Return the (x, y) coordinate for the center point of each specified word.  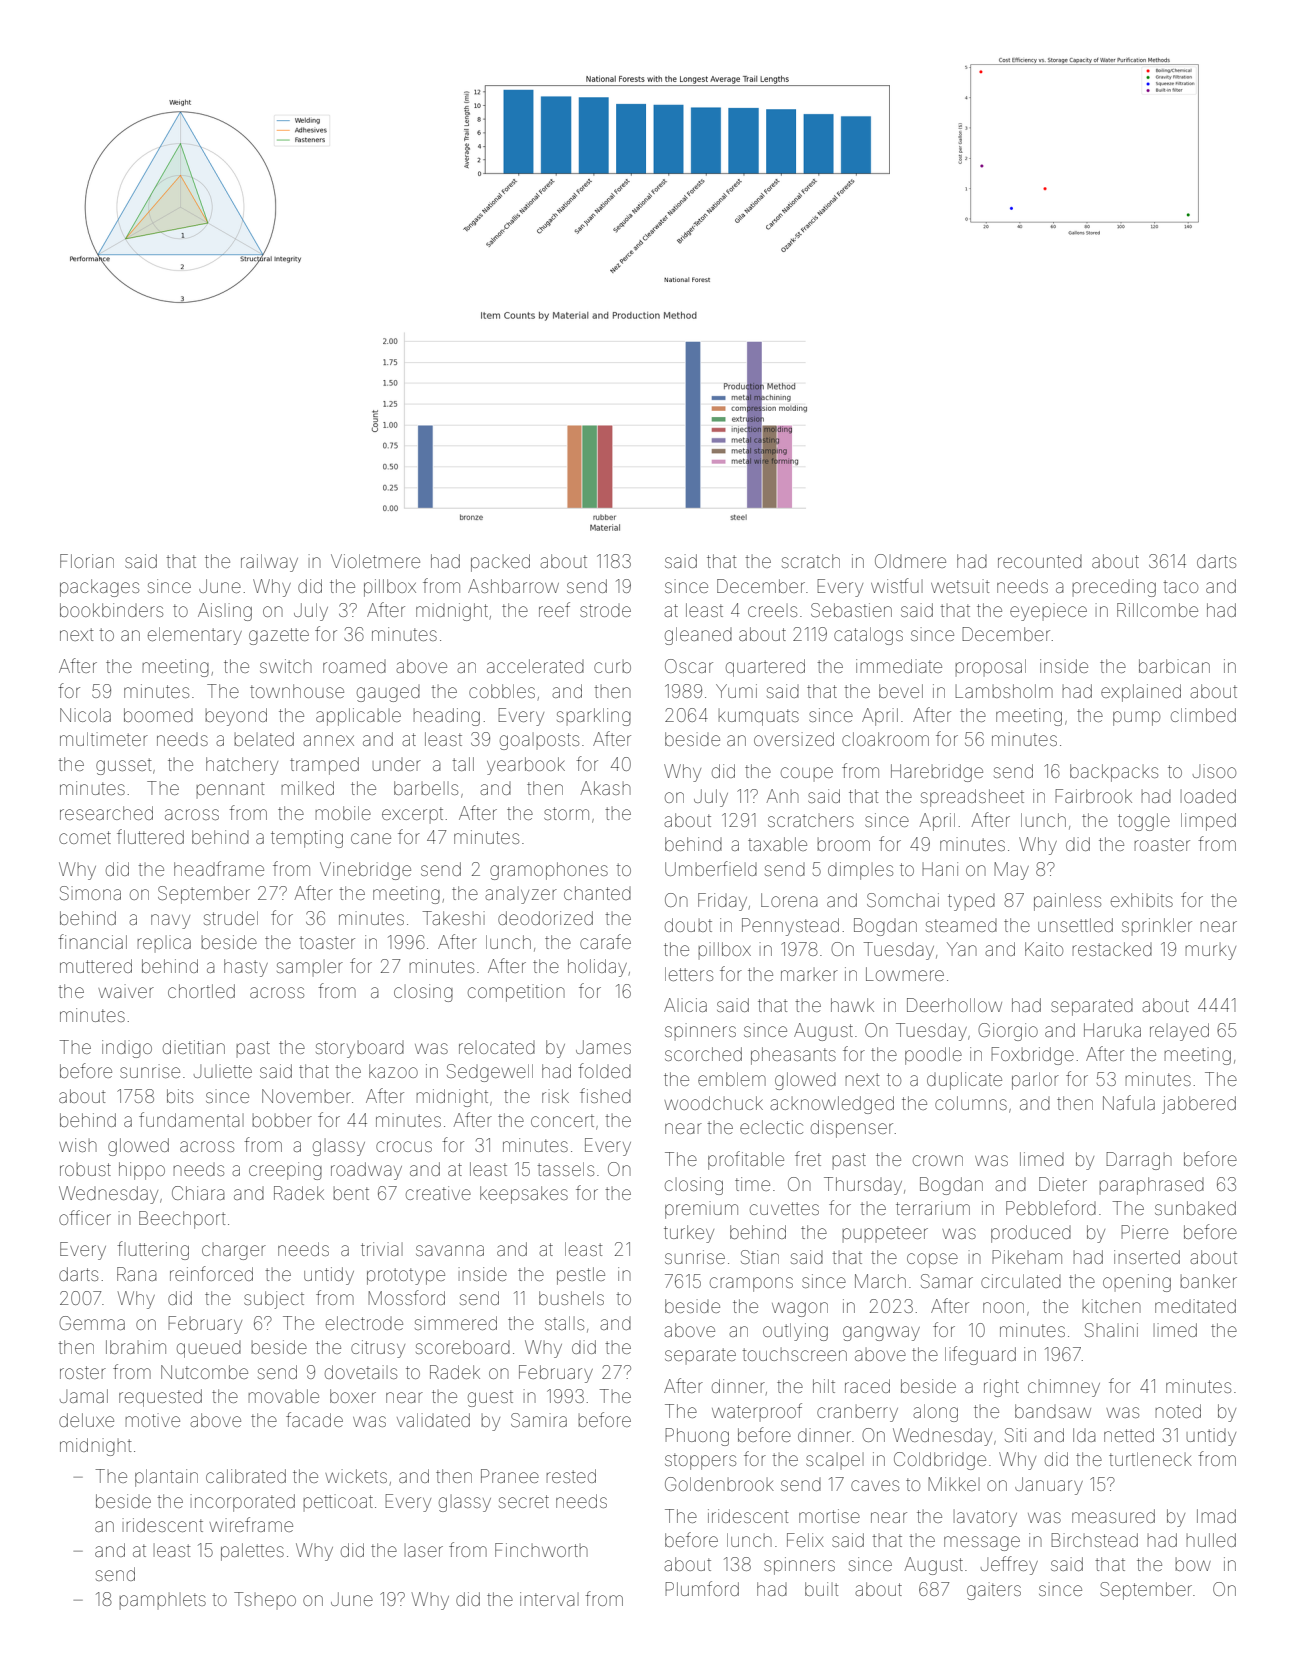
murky (1211, 951)
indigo (127, 1049)
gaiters (994, 1591)
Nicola (85, 715)
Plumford (702, 1588)
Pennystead (790, 927)
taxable (777, 844)
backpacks (1114, 773)
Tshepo (265, 1600)
